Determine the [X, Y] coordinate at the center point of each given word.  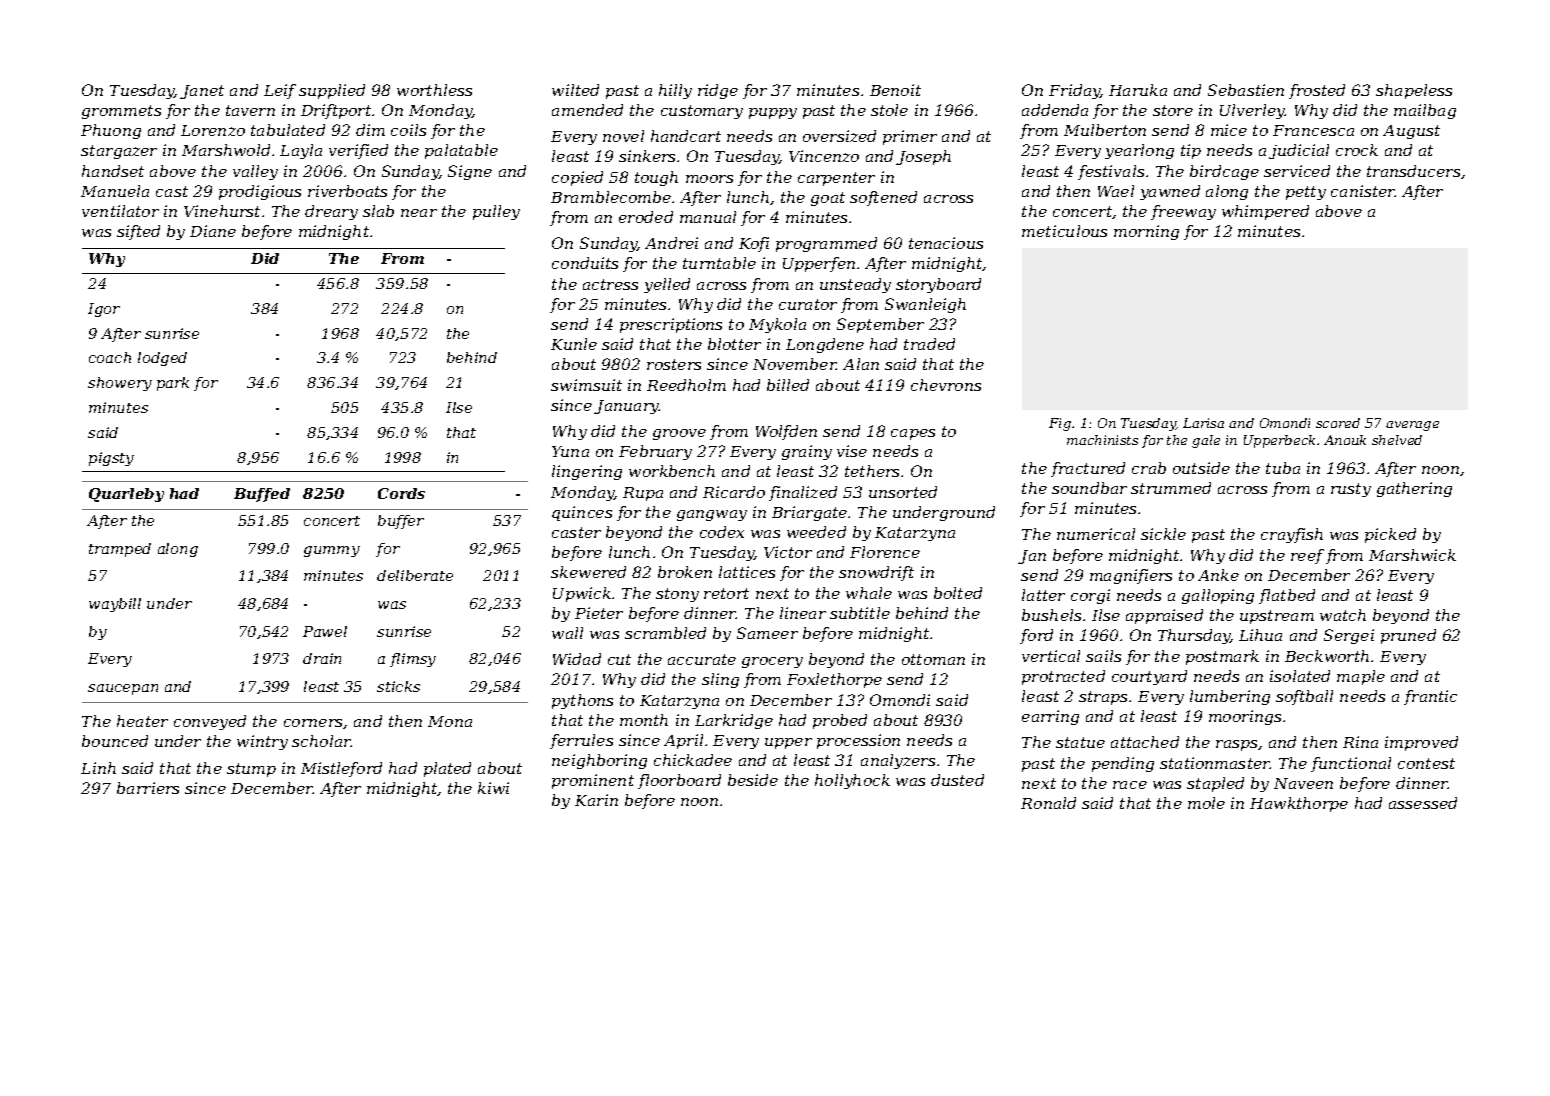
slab [378, 211]
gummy [332, 551]
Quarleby [126, 495]
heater [142, 721]
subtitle [860, 613]
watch [1343, 615]
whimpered [1265, 212]
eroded [646, 217]
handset [113, 171]
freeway [1183, 212]
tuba [1283, 468]
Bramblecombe [611, 197]
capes [913, 434]
